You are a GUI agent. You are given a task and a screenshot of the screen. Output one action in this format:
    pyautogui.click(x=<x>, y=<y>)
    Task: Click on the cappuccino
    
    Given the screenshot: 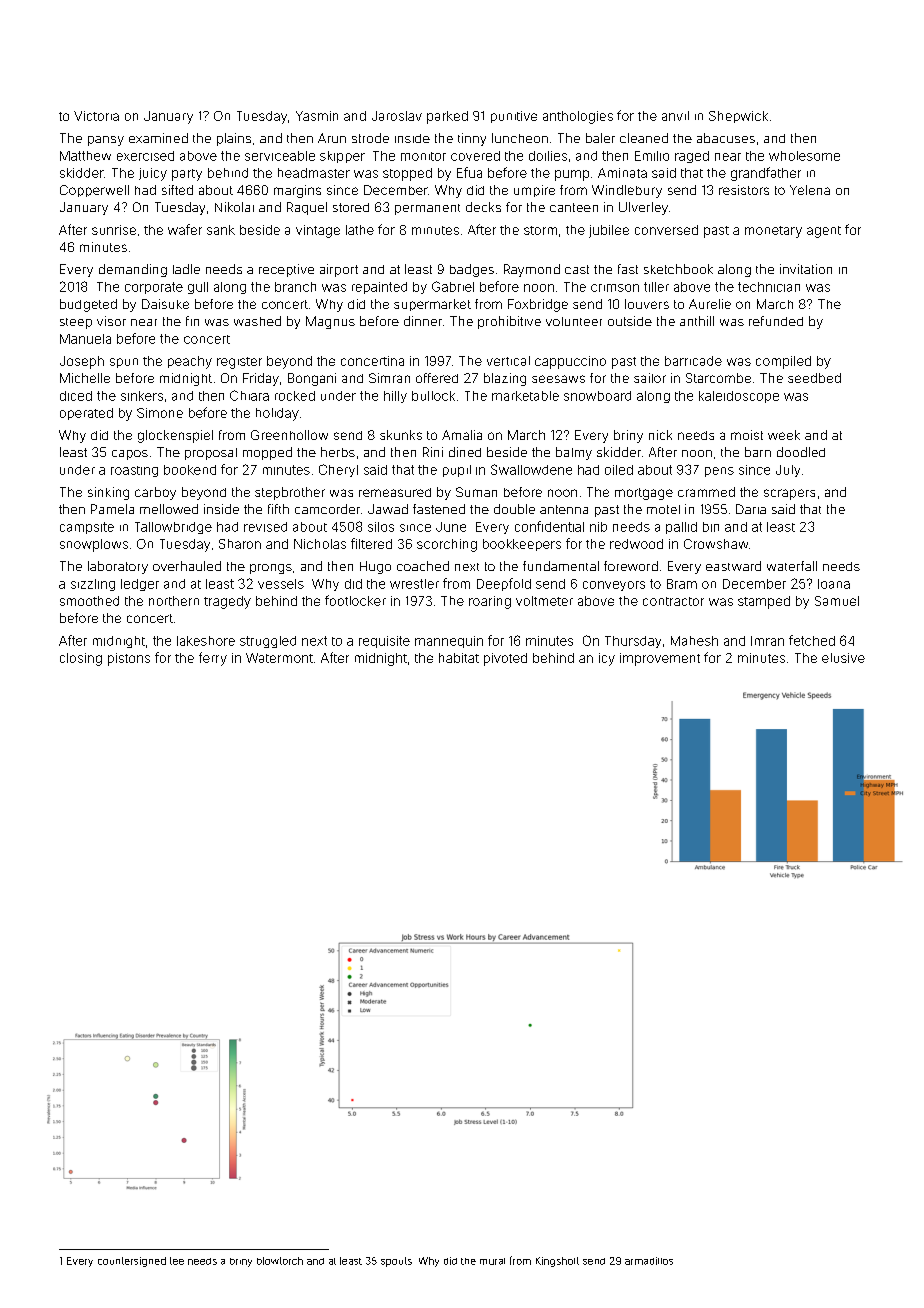 What is the action you would take?
    pyautogui.click(x=570, y=362)
